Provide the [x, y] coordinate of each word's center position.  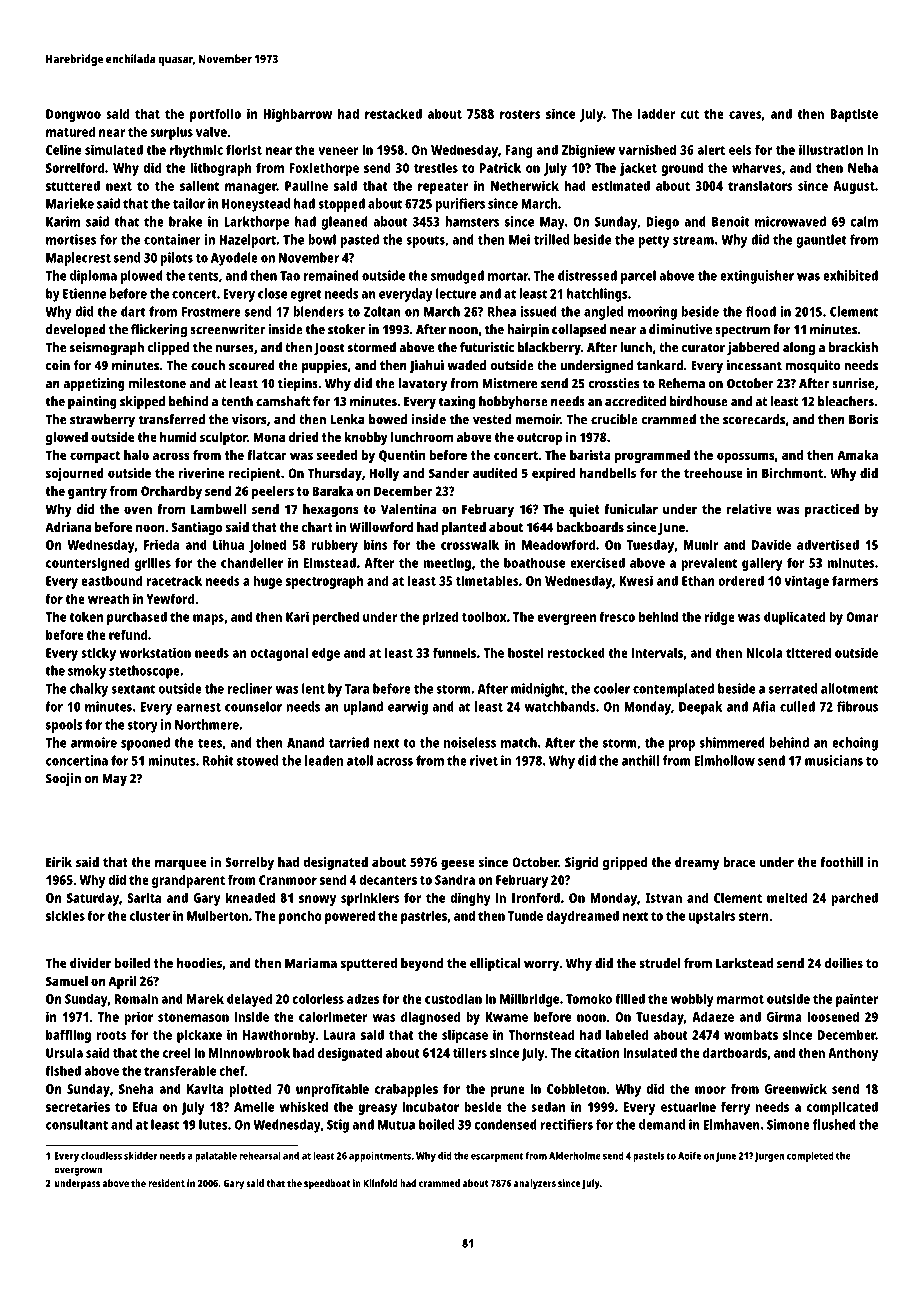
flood [761, 311]
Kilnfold [380, 1183]
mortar [508, 276]
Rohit [218, 760]
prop [682, 745]
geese [458, 864]
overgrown [78, 1171]
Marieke [70, 203]
